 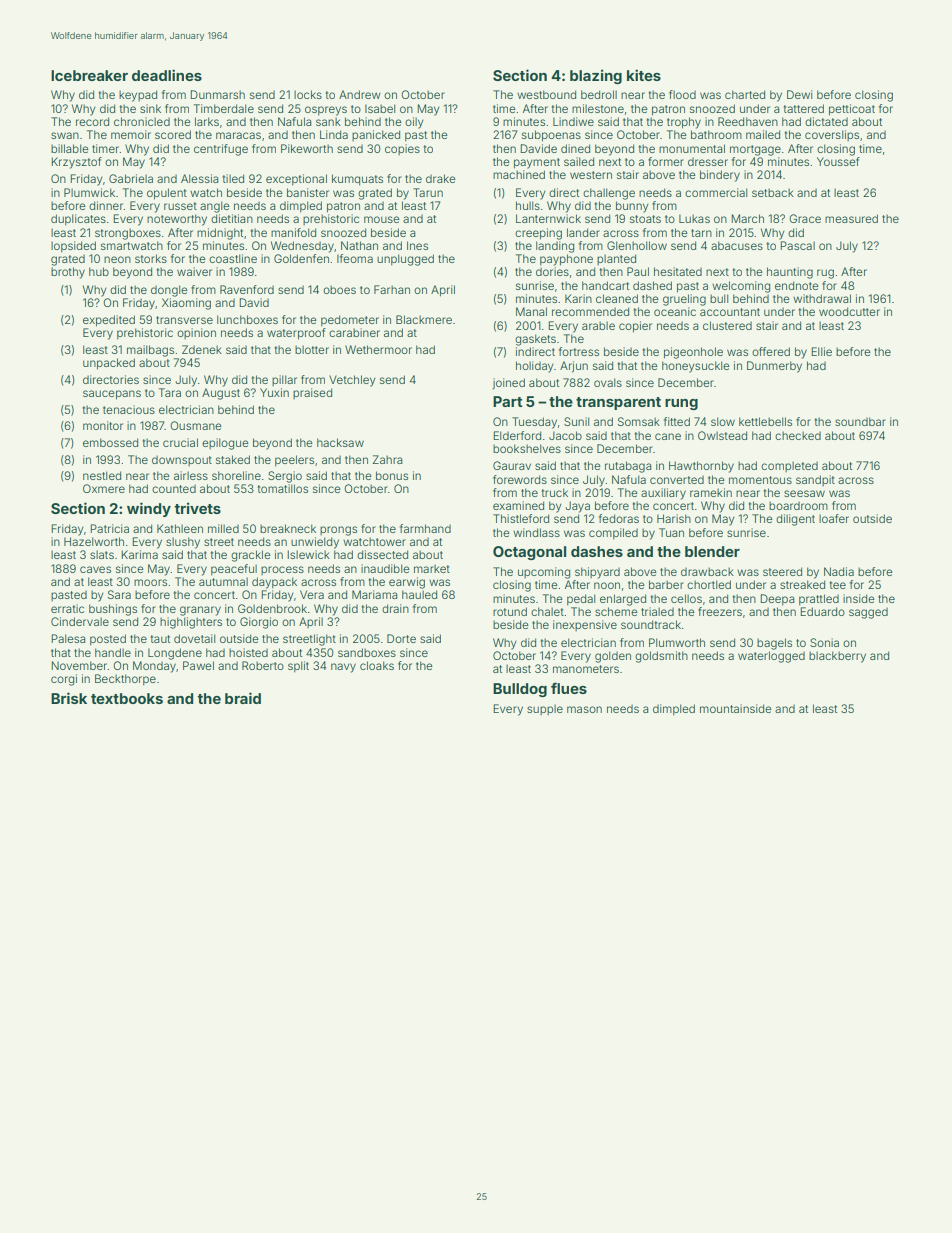 I want to click on Jacob, so click(x=565, y=435).
